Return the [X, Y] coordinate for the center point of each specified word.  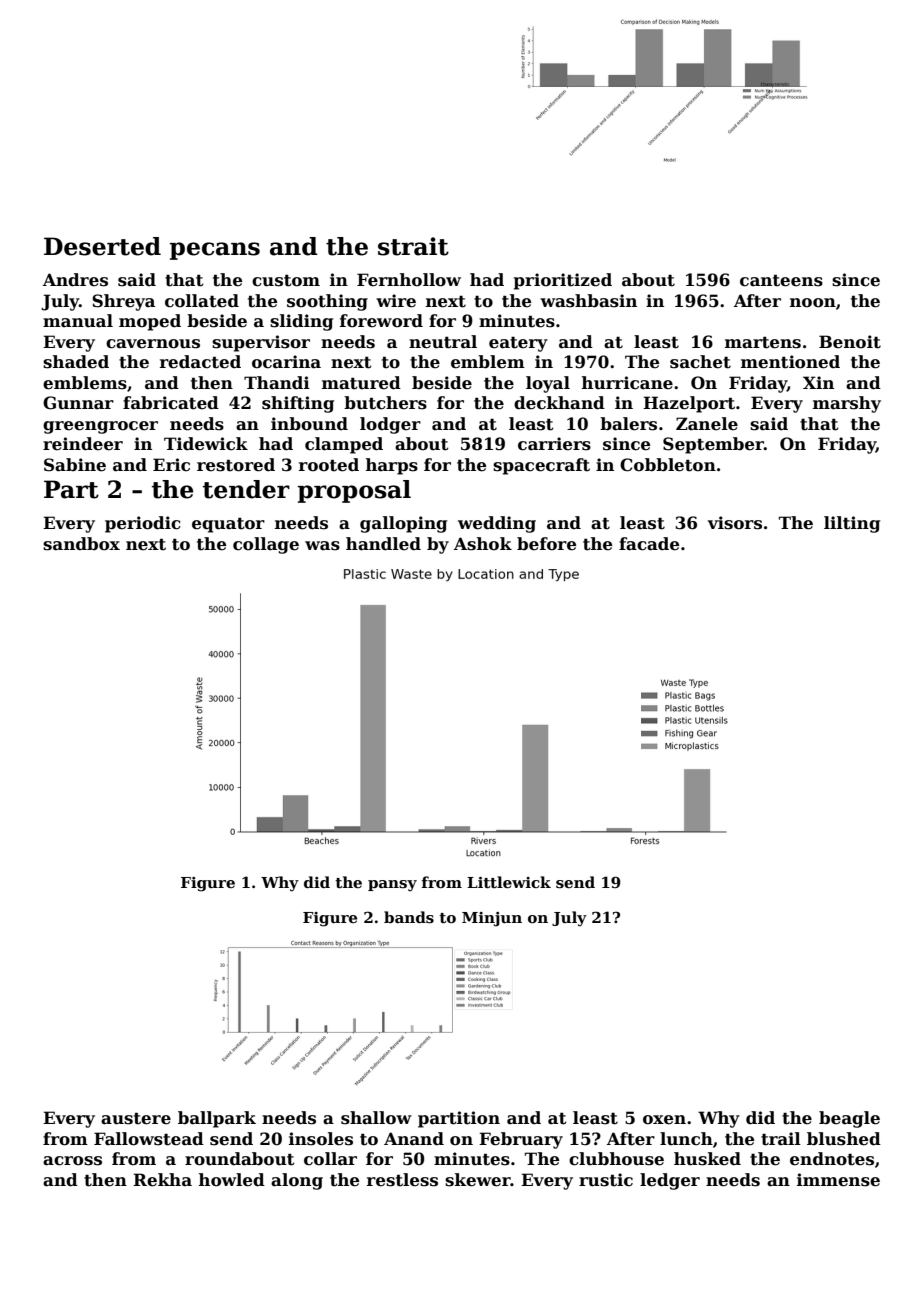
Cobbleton [668, 465]
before [546, 544]
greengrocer [100, 427]
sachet [700, 362]
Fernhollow [409, 280]
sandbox [81, 544]
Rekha [162, 1180]
